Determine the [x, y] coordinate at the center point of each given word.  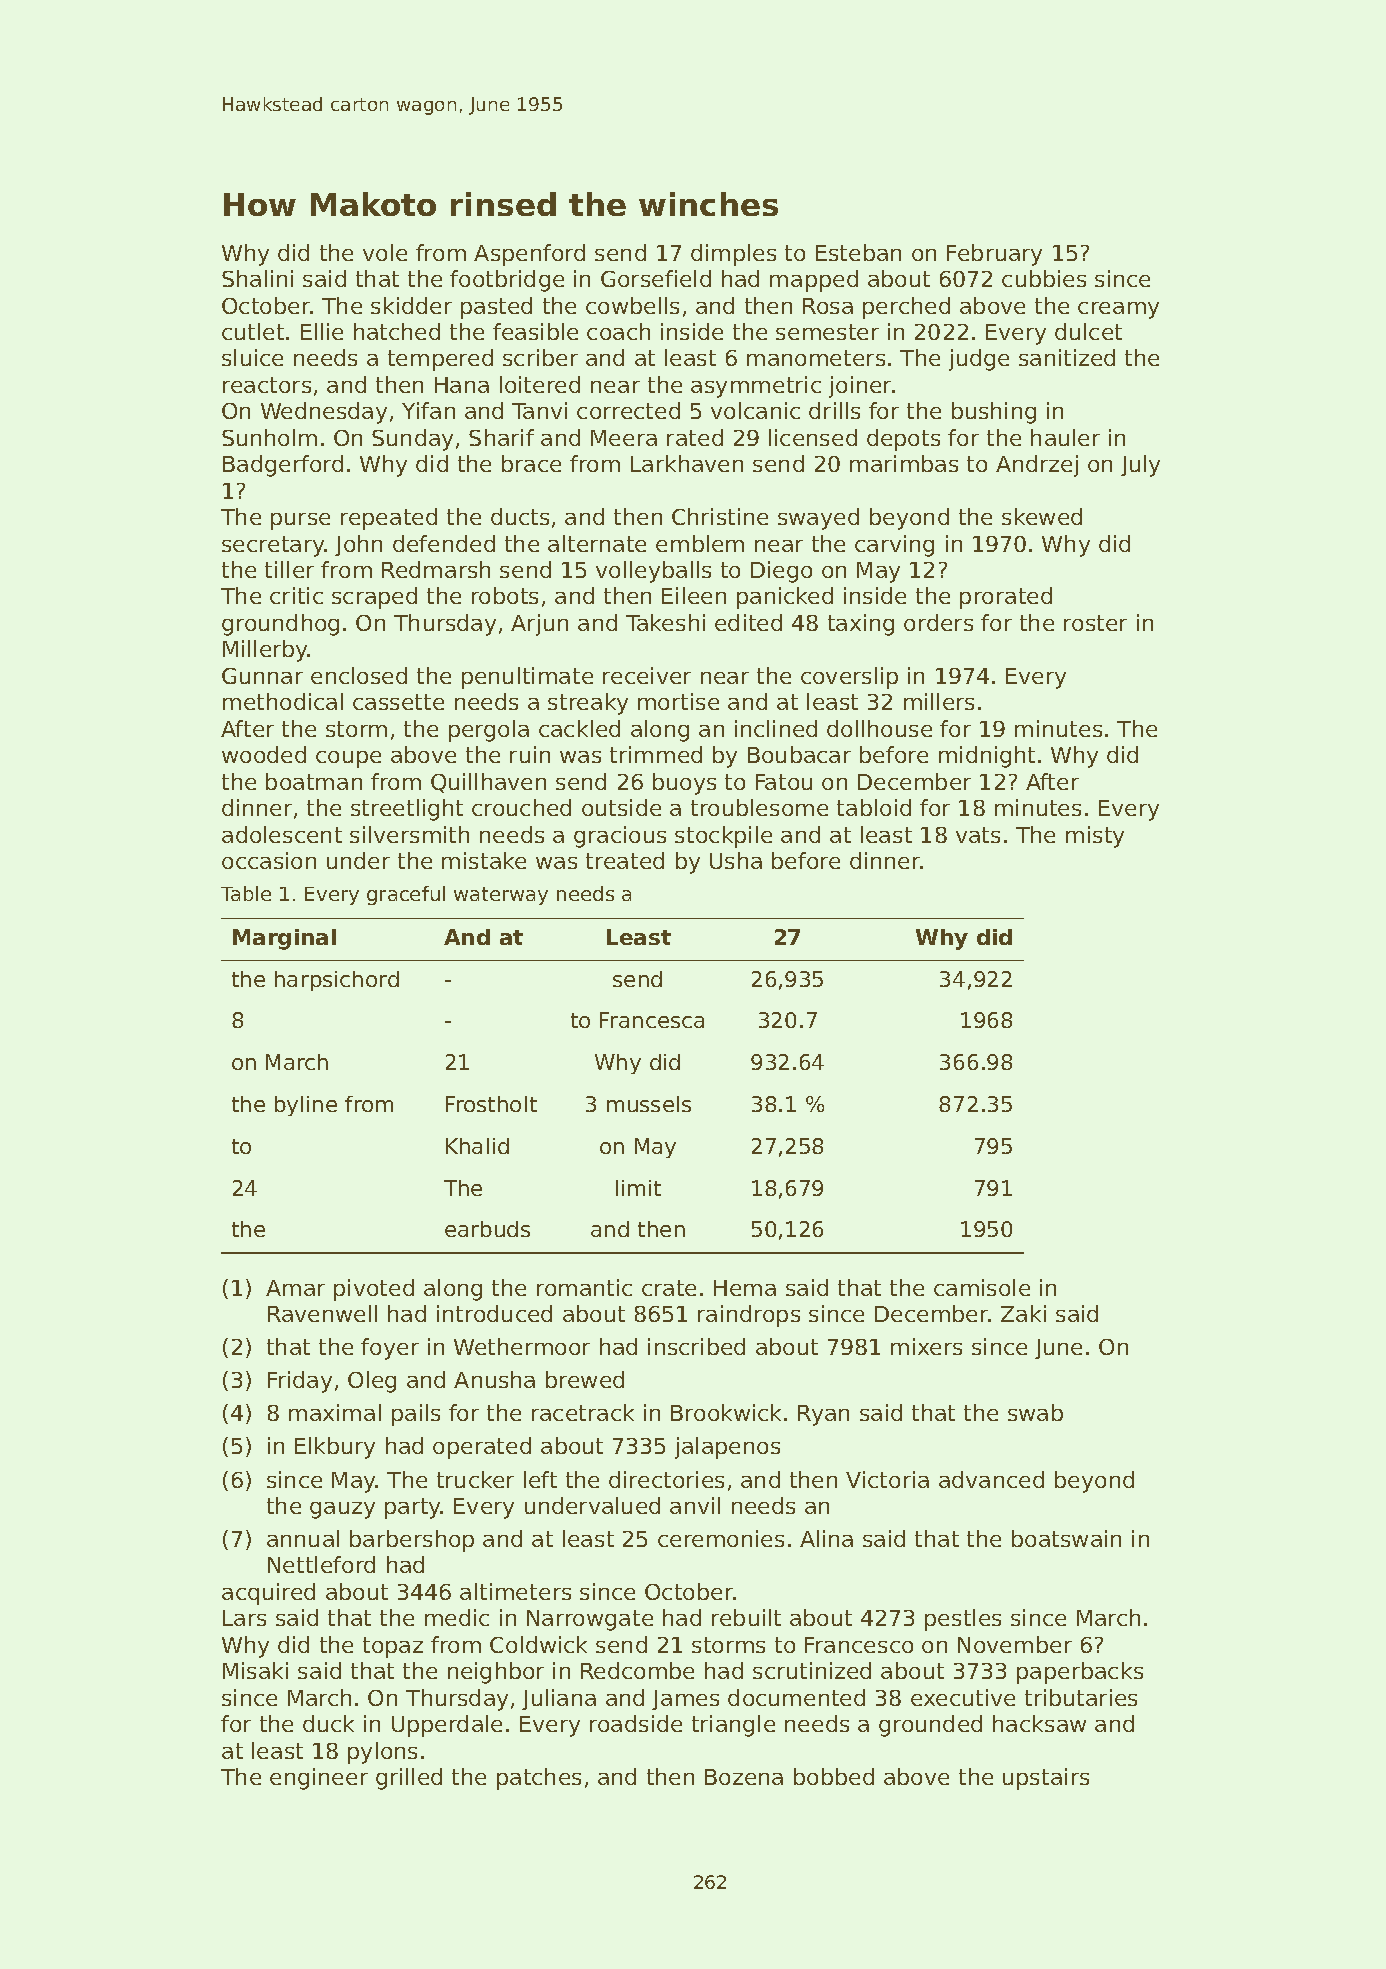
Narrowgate [590, 1620]
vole [385, 252]
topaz [393, 1647]
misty [1095, 837]
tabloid [874, 807]
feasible [535, 331]
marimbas [904, 463]
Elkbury [335, 1448]
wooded [264, 754]
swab [1035, 1412]
